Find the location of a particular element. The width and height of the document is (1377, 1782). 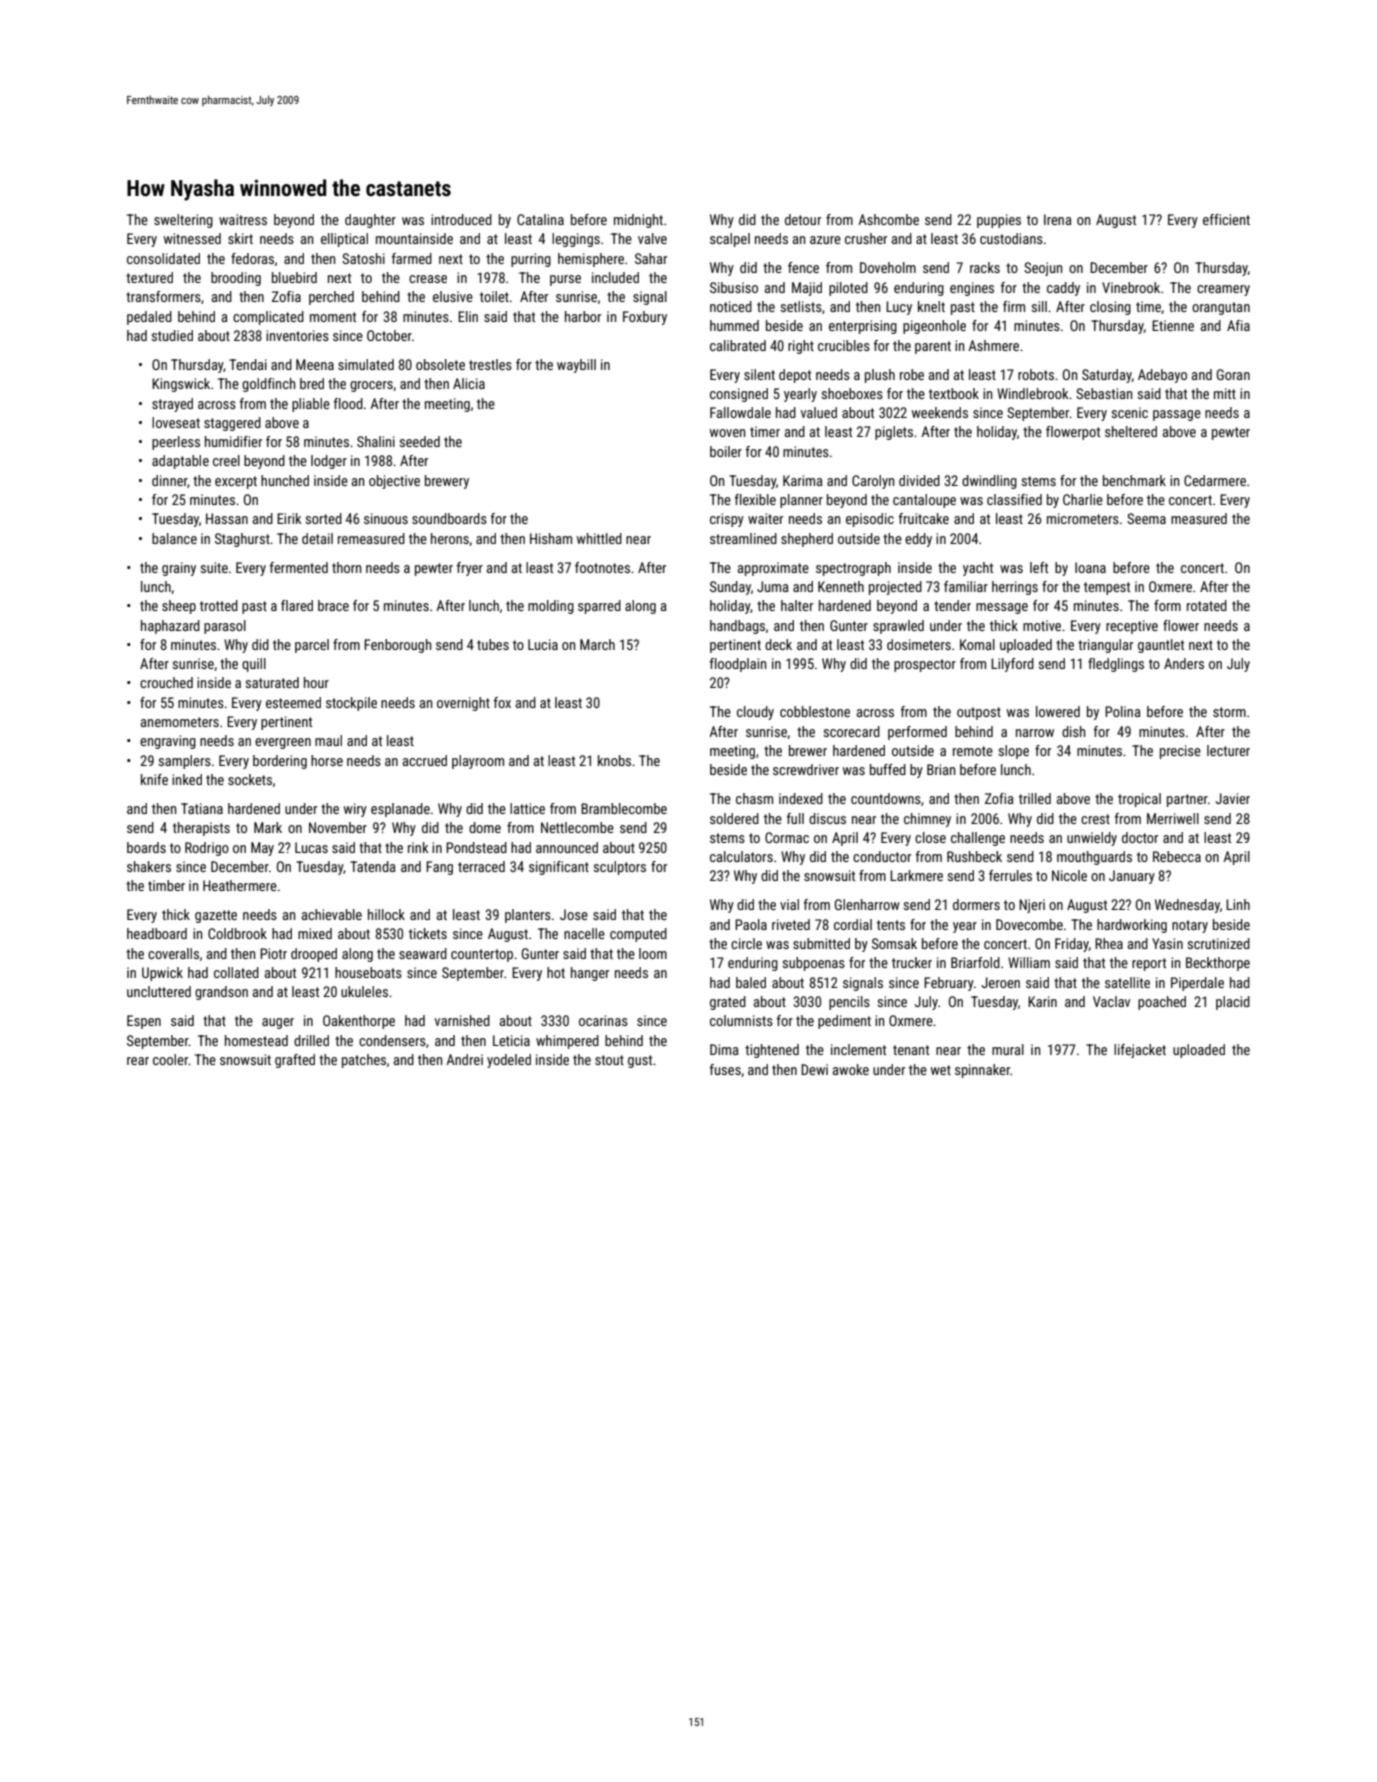

homestead is located at coordinates (256, 1040).
